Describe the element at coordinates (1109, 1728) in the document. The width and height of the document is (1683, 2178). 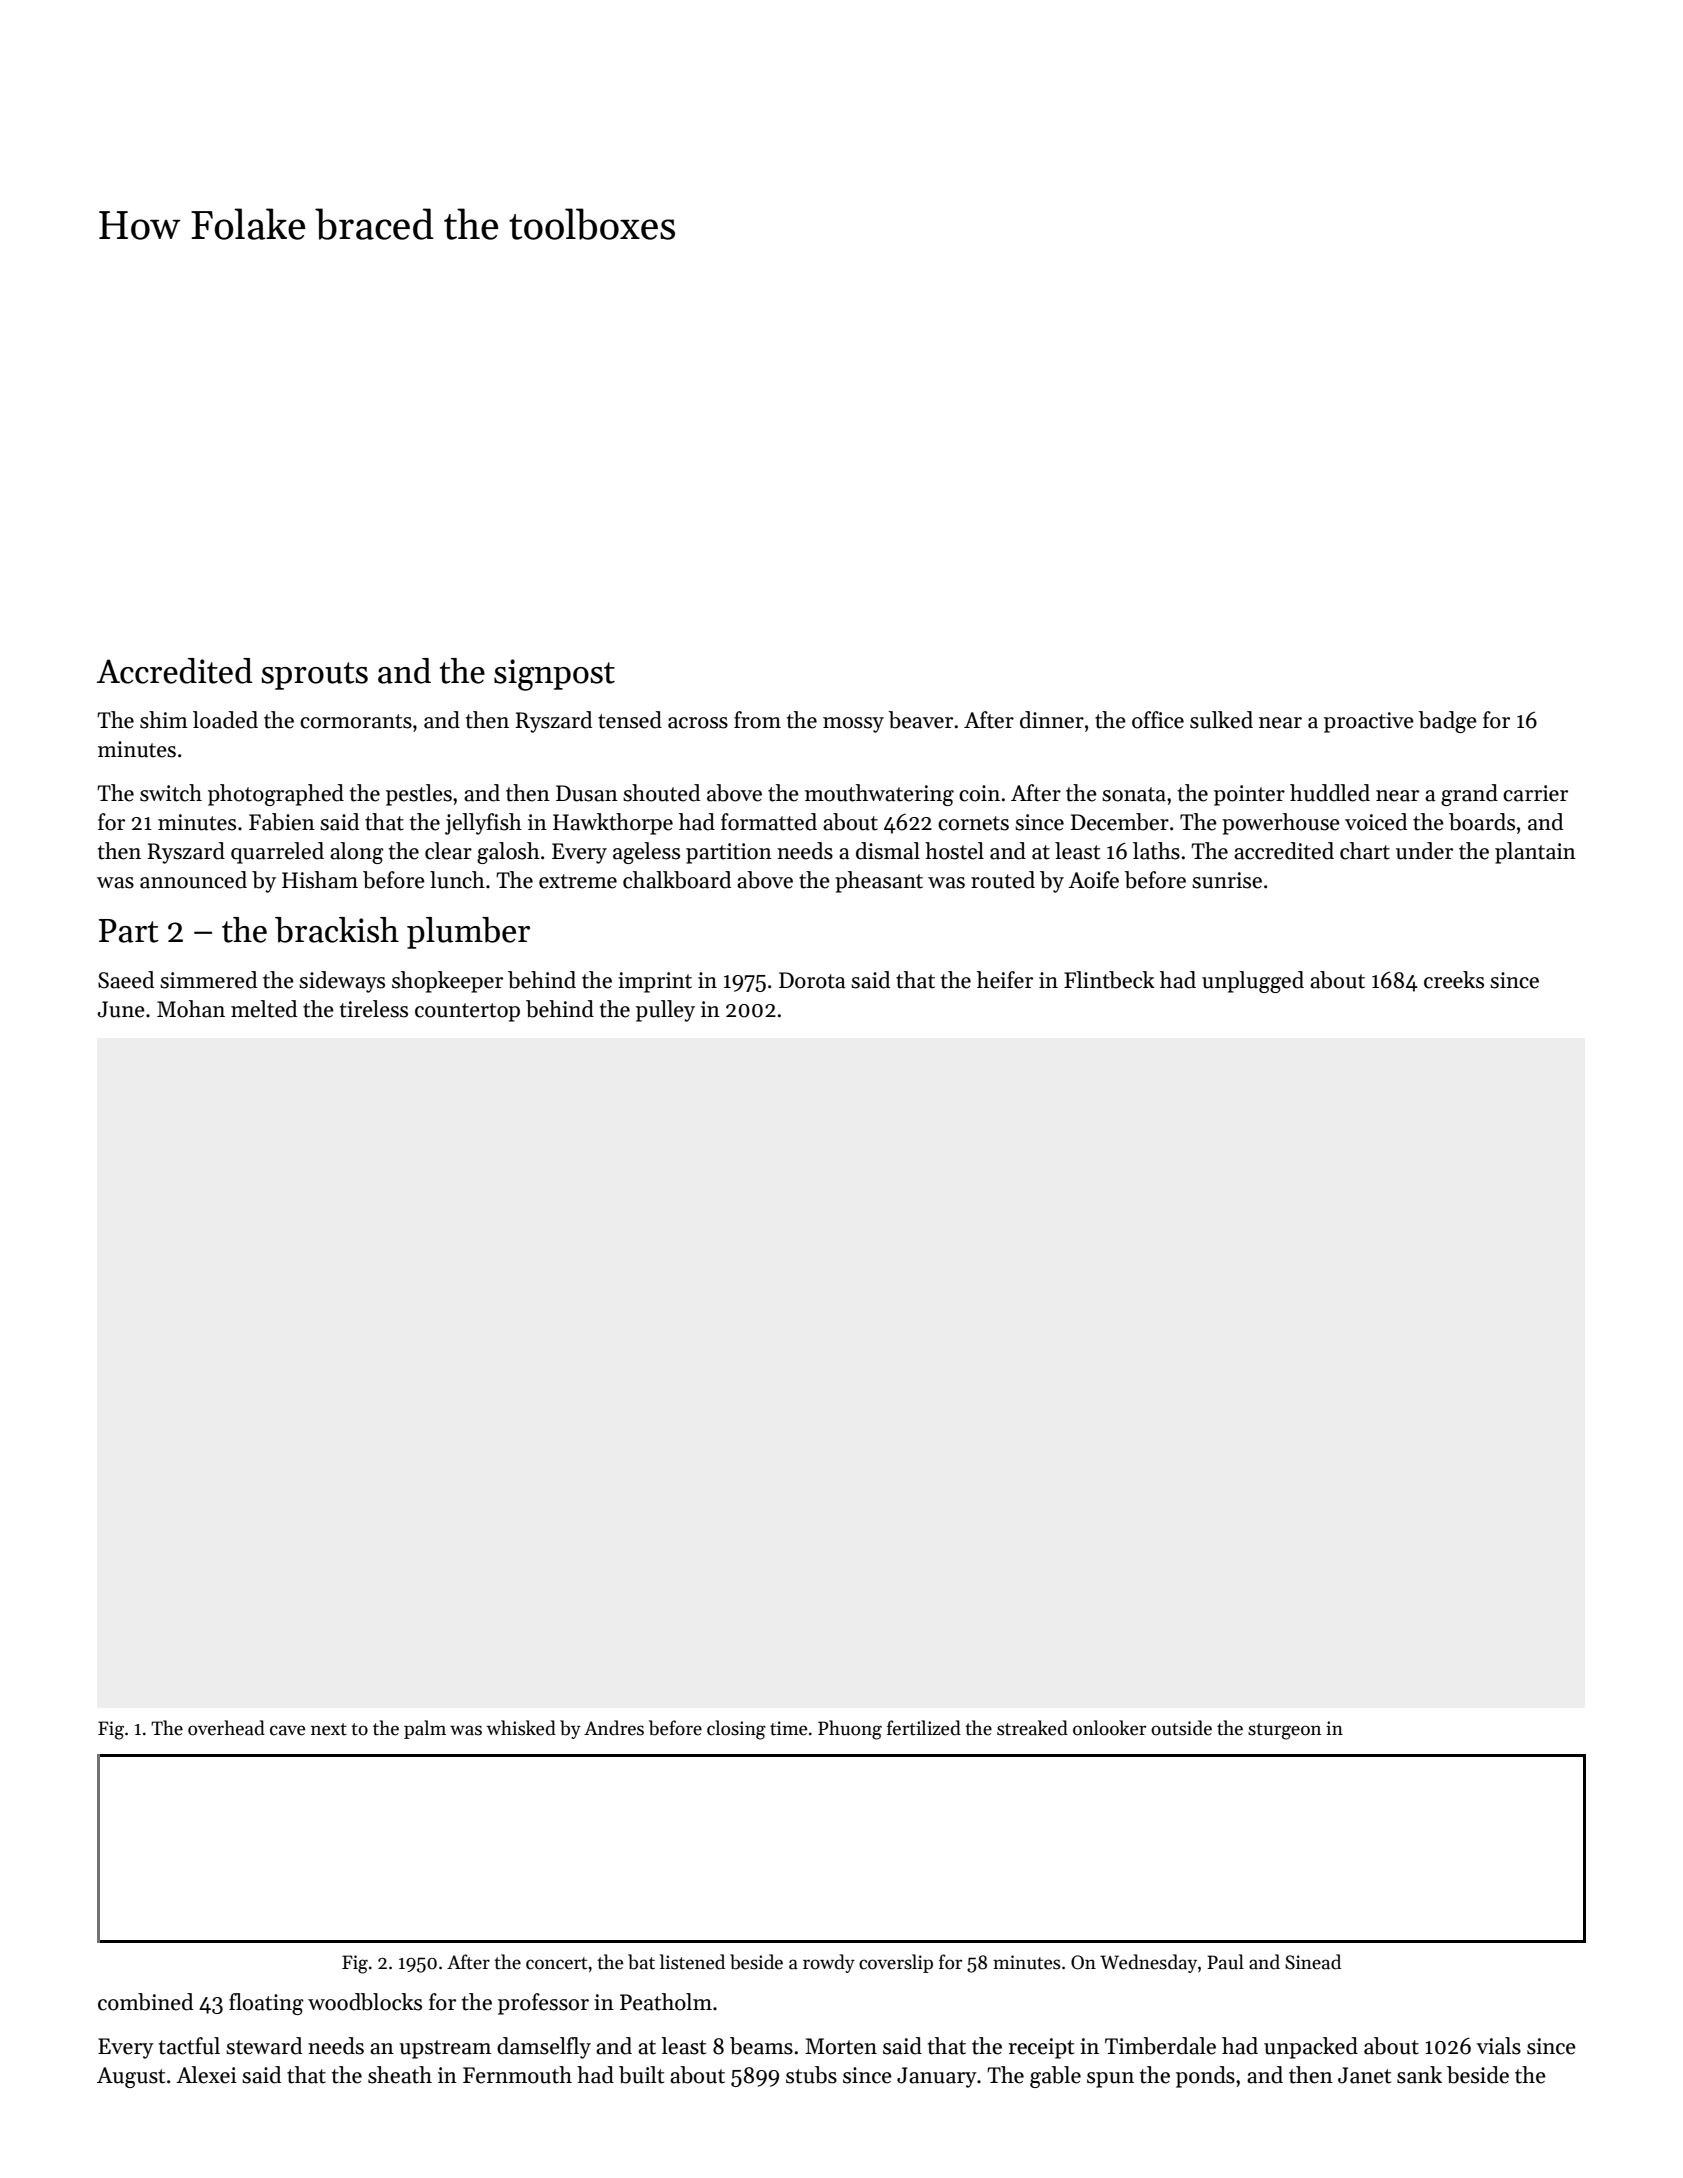
I see `onlooker` at that location.
